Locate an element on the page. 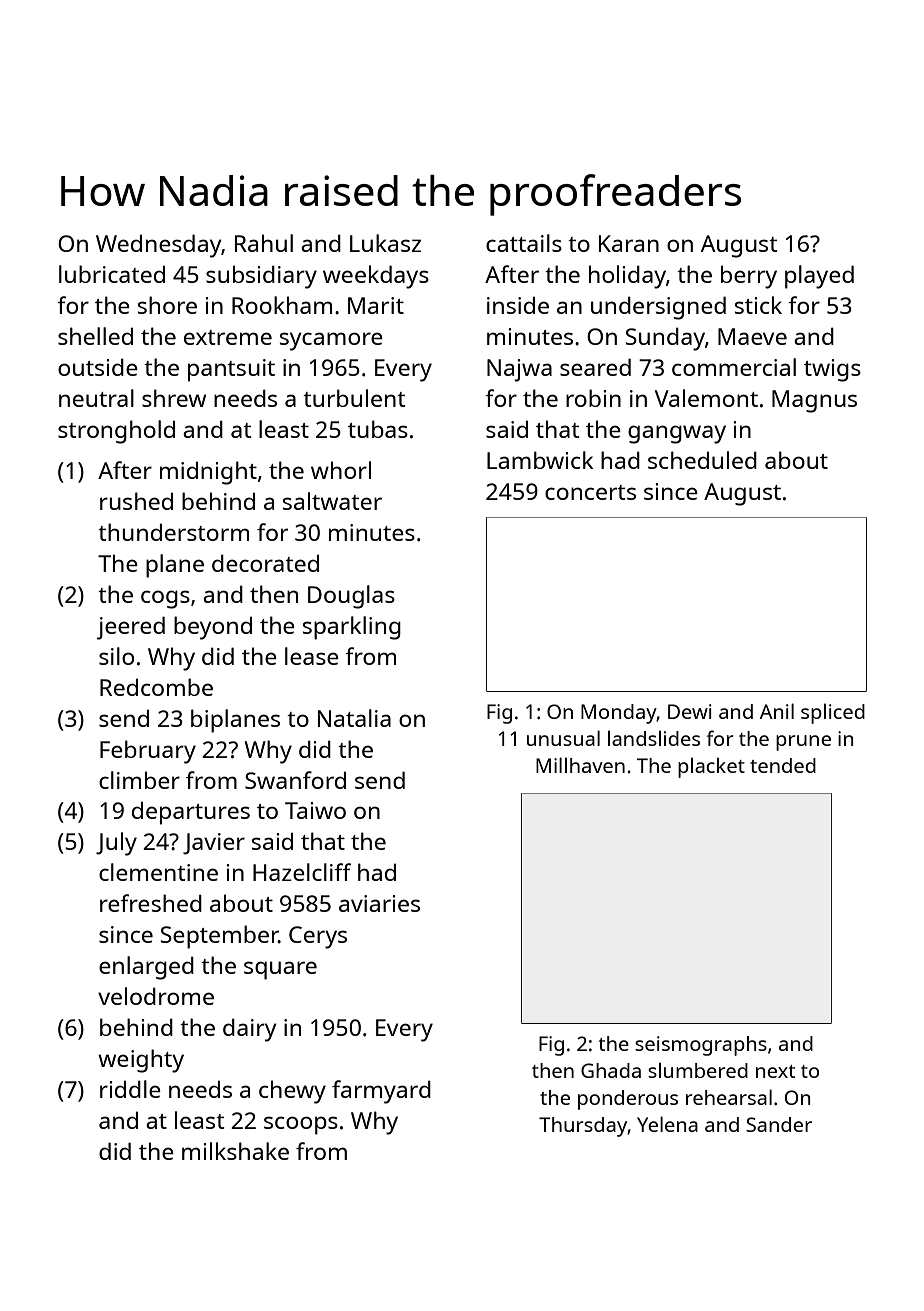  Karan is located at coordinates (629, 243).
